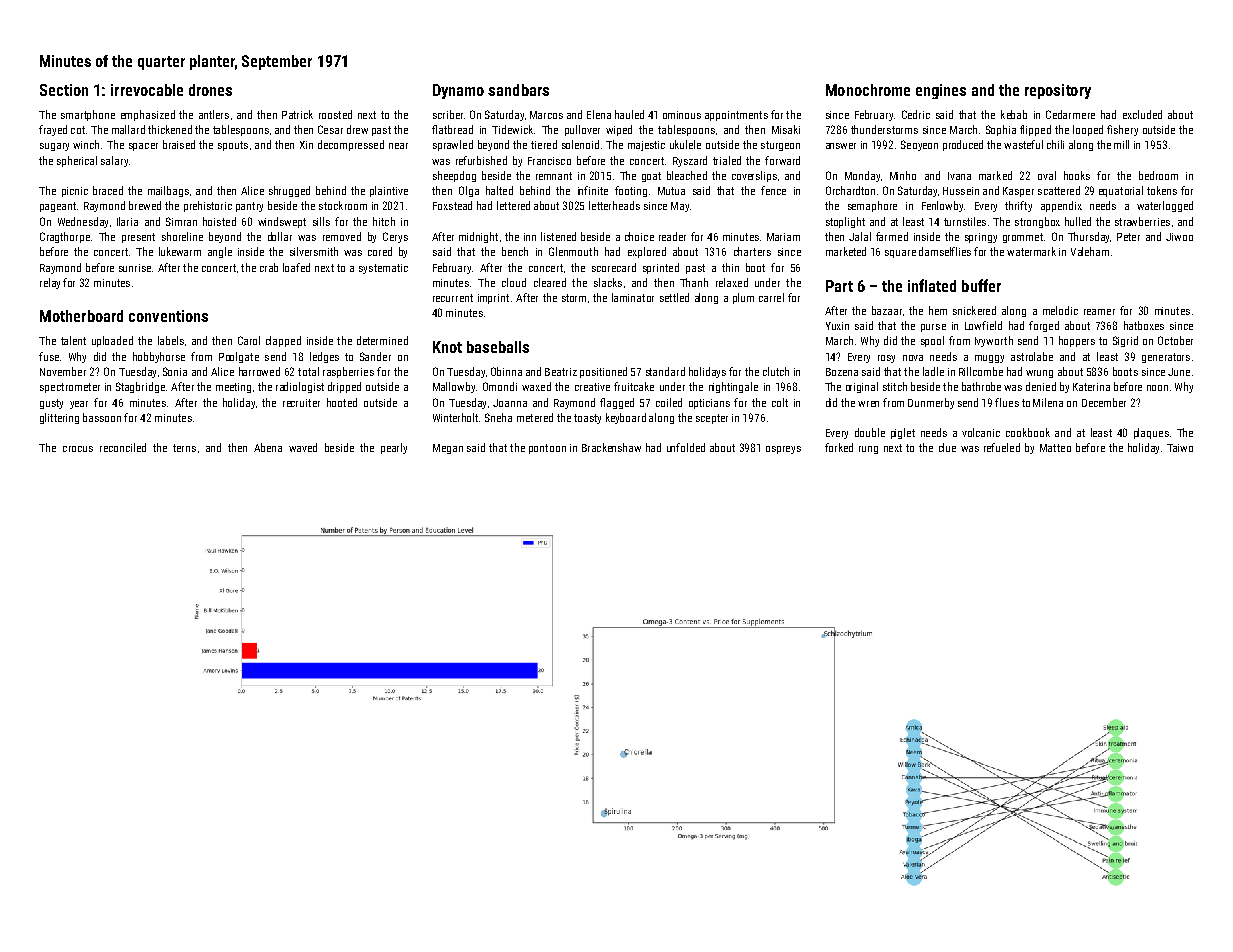 This page has height=952, width=1233. Describe the element at coordinates (296, 267) in the page. I see `loafed` at that location.
